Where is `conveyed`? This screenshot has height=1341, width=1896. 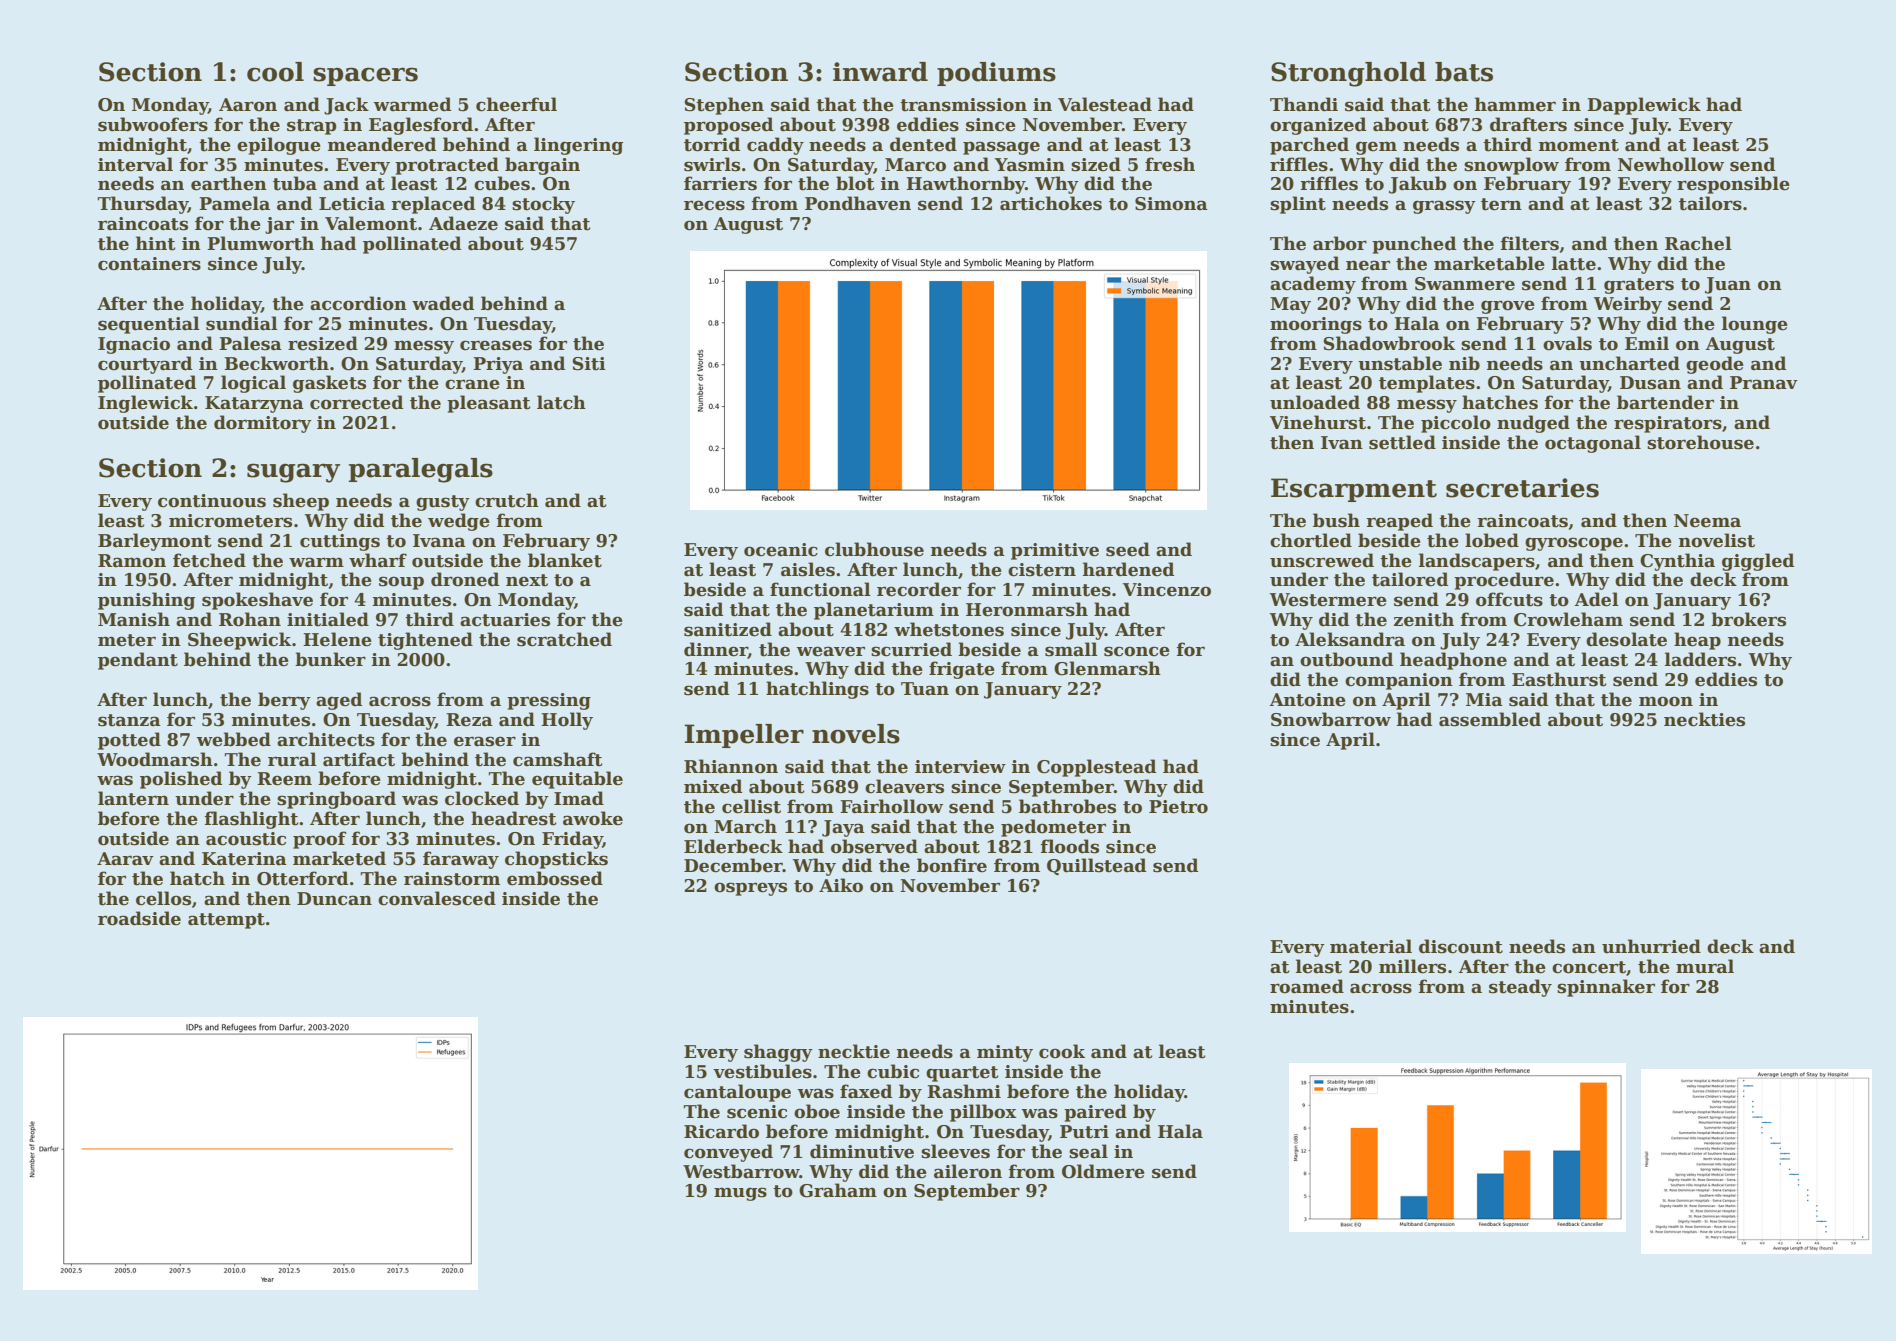 conveyed is located at coordinates (728, 1153).
